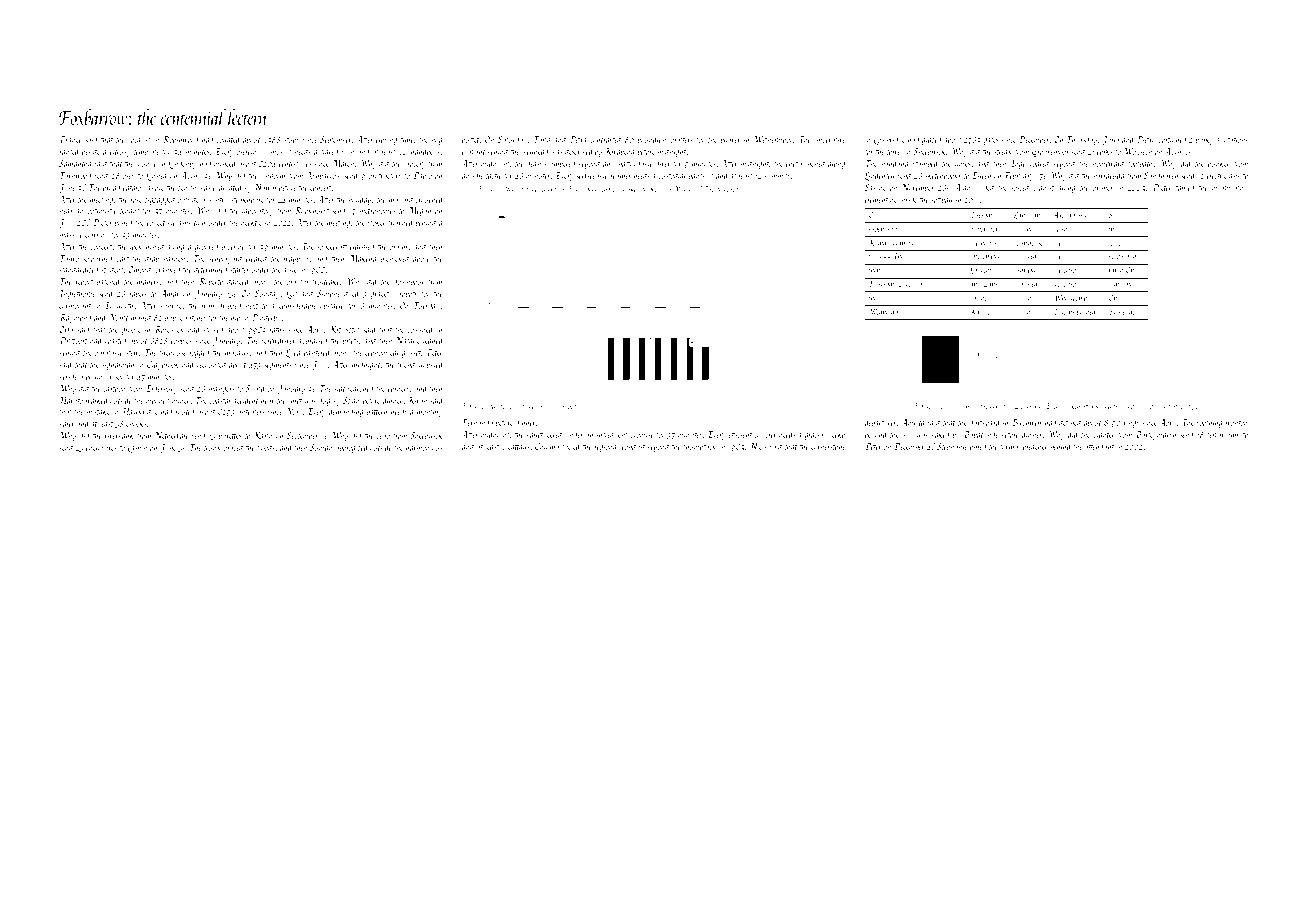 The height and width of the document is (924, 1308). What do you see at coordinates (228, 139) in the document?
I see `collated` at bounding box center [228, 139].
